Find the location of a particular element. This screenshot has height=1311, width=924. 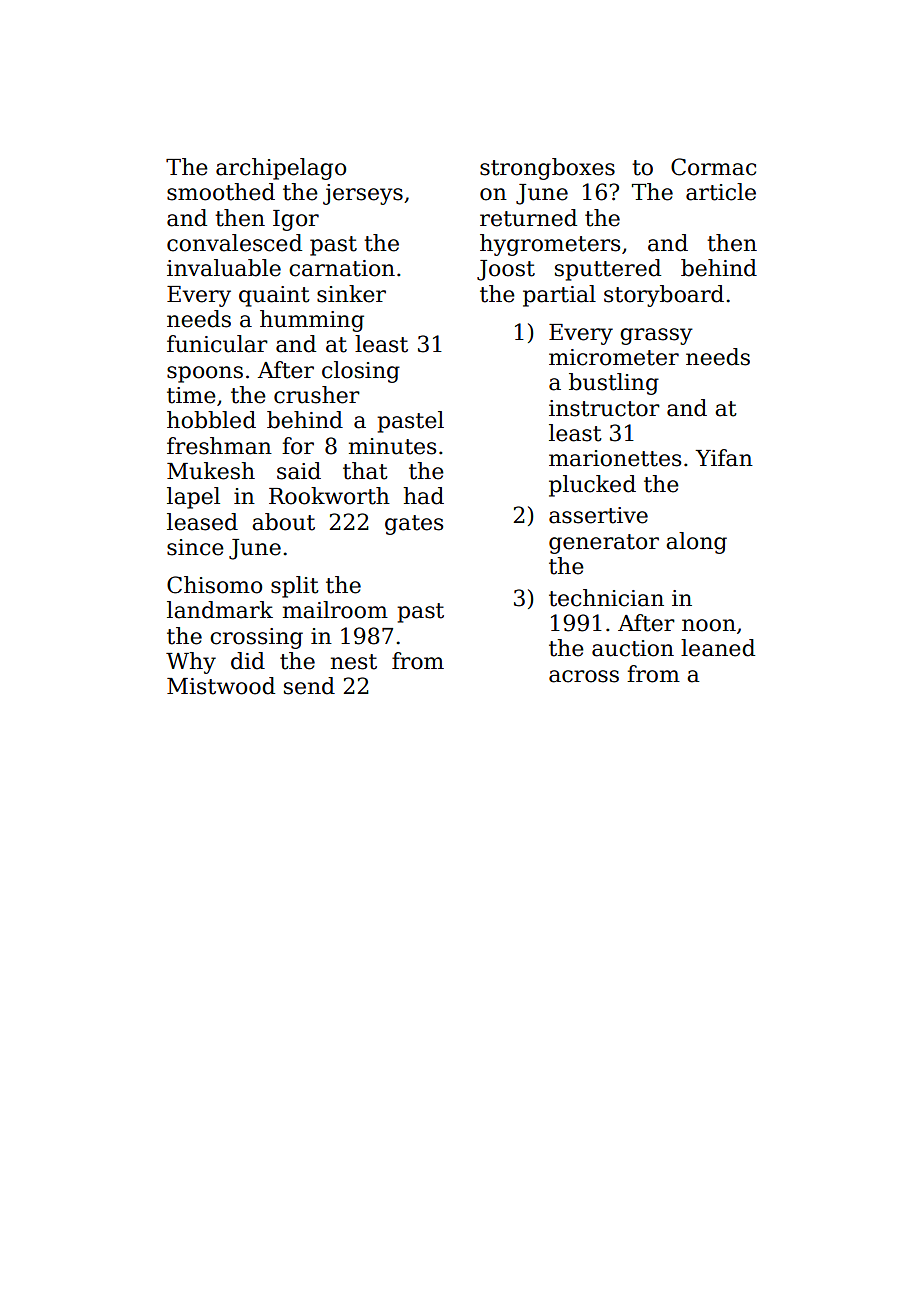

send is located at coordinates (309, 686).
